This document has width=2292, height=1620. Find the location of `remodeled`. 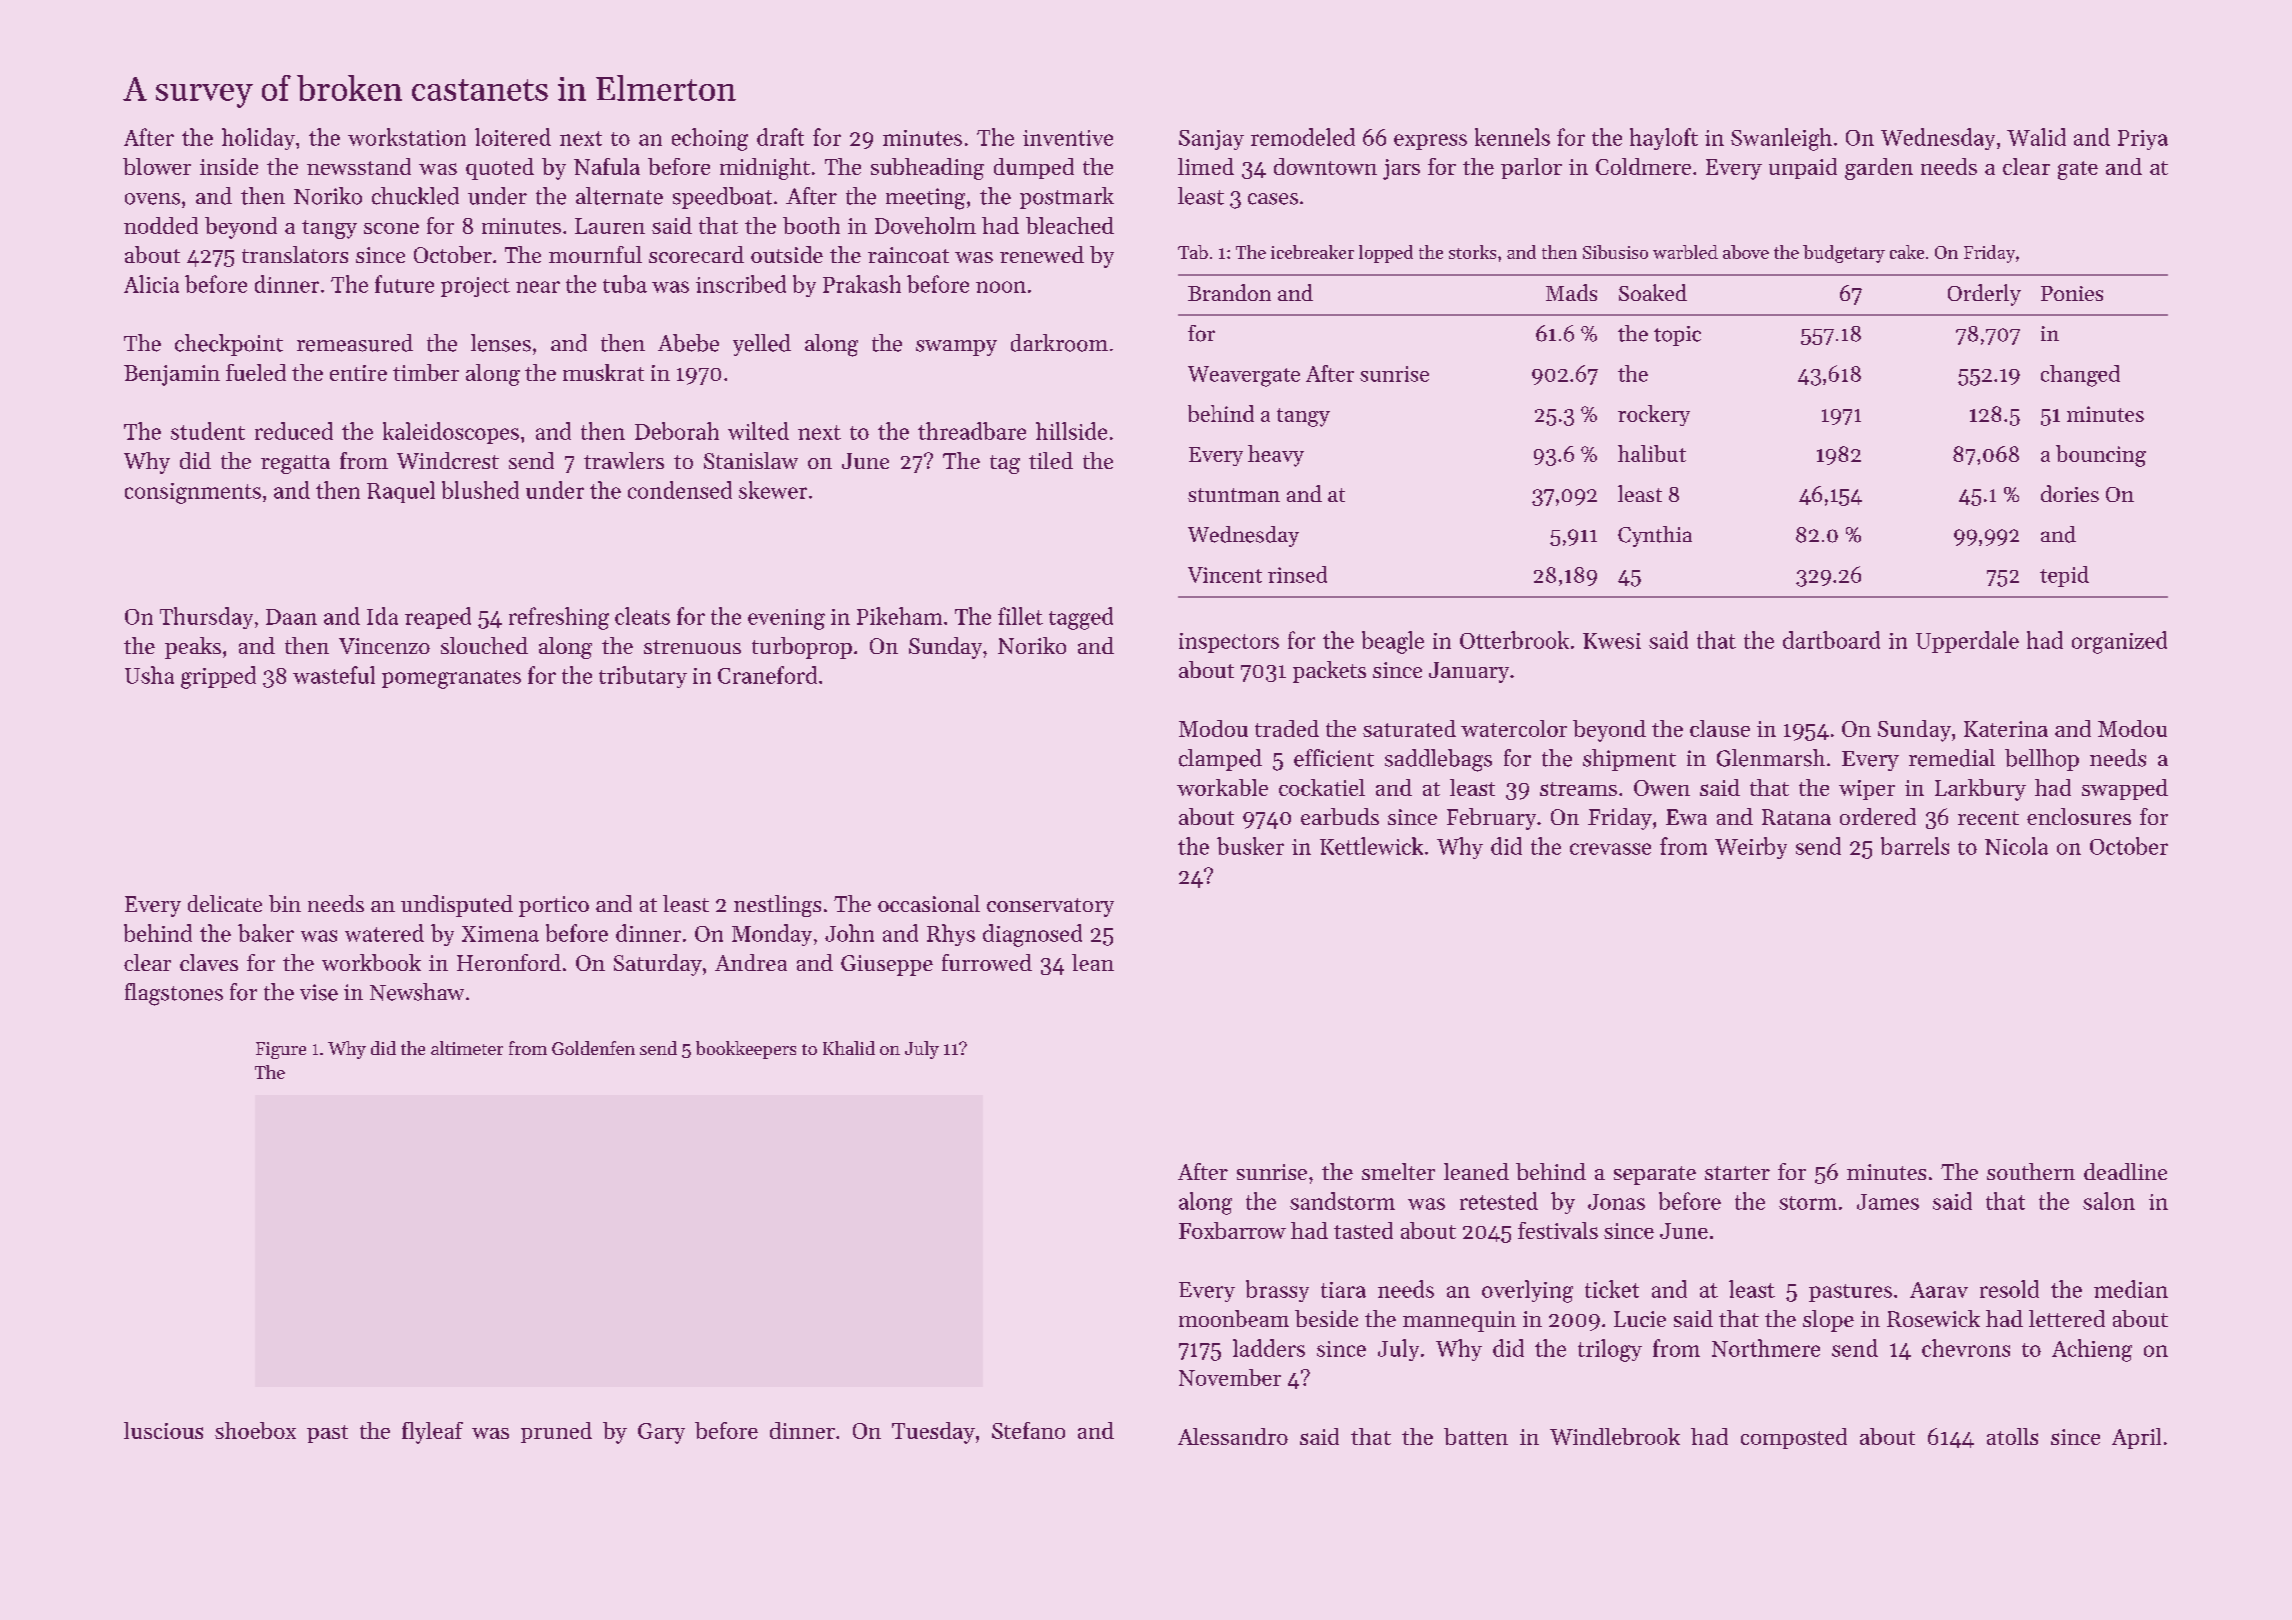

remodeled is located at coordinates (1303, 137).
